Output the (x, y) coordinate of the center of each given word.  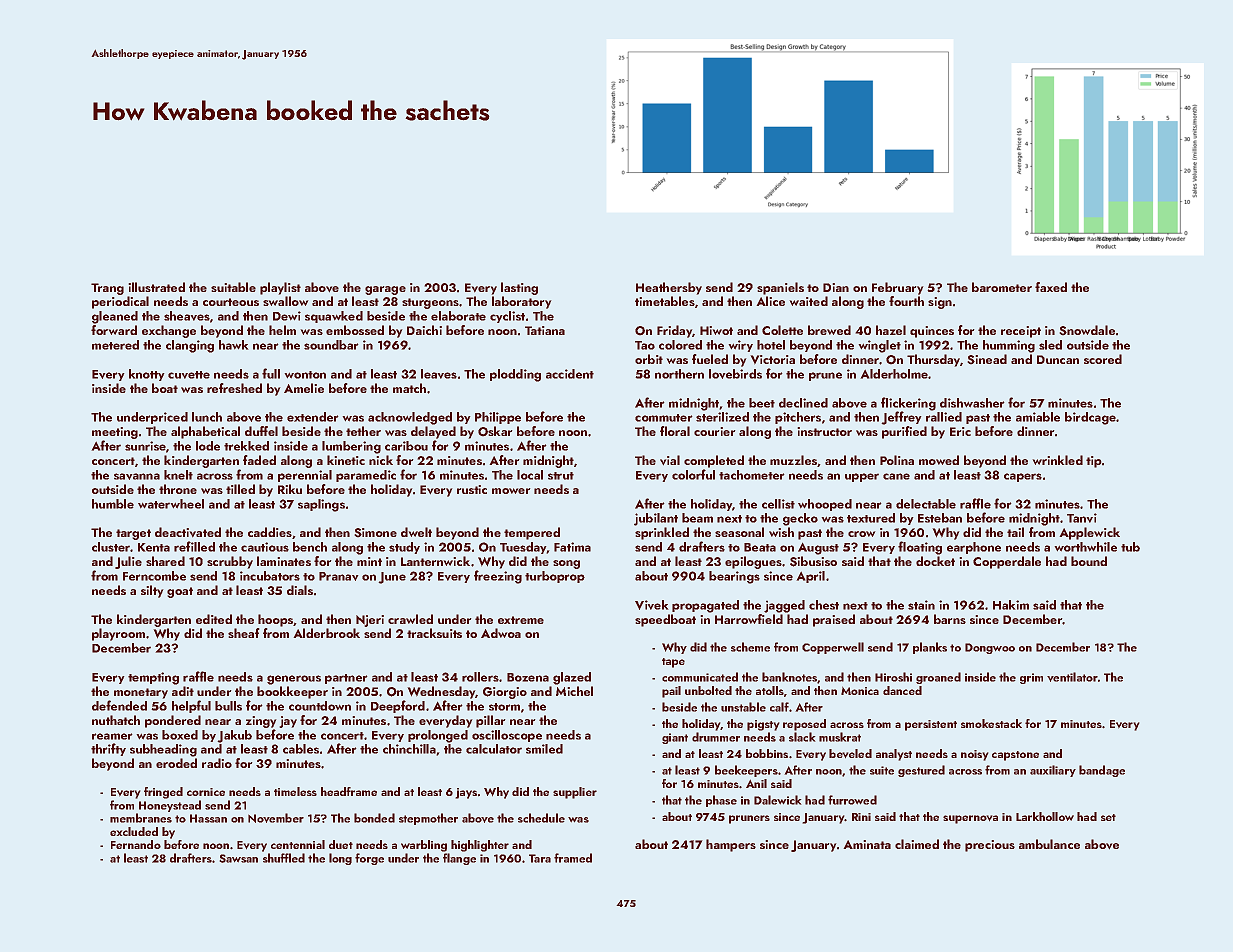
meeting (115, 433)
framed (573, 858)
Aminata (867, 844)
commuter (663, 418)
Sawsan (239, 858)
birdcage (1090, 418)
